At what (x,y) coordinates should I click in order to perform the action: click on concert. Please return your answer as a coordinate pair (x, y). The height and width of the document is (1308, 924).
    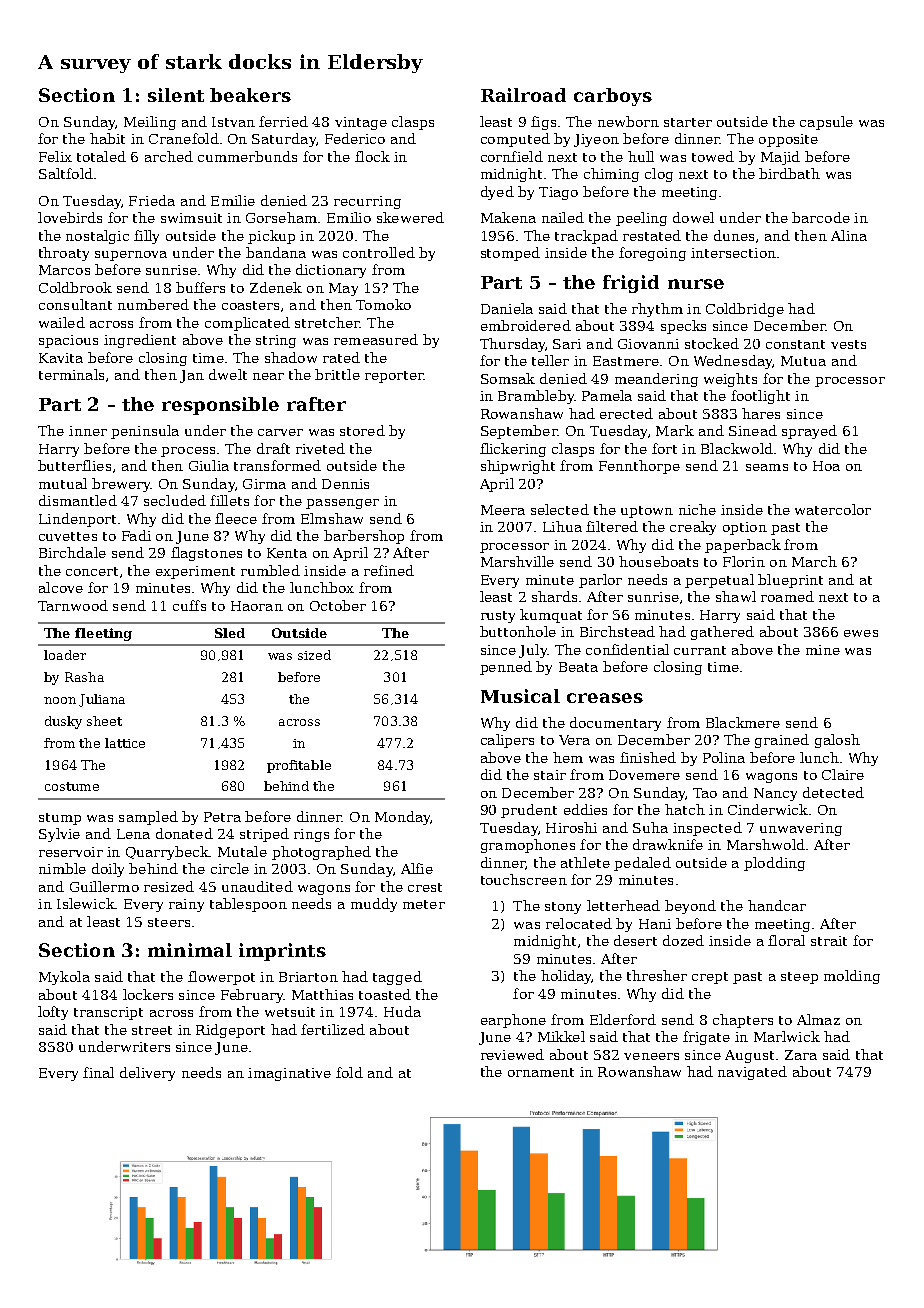
    Looking at the image, I should click on (92, 571).
